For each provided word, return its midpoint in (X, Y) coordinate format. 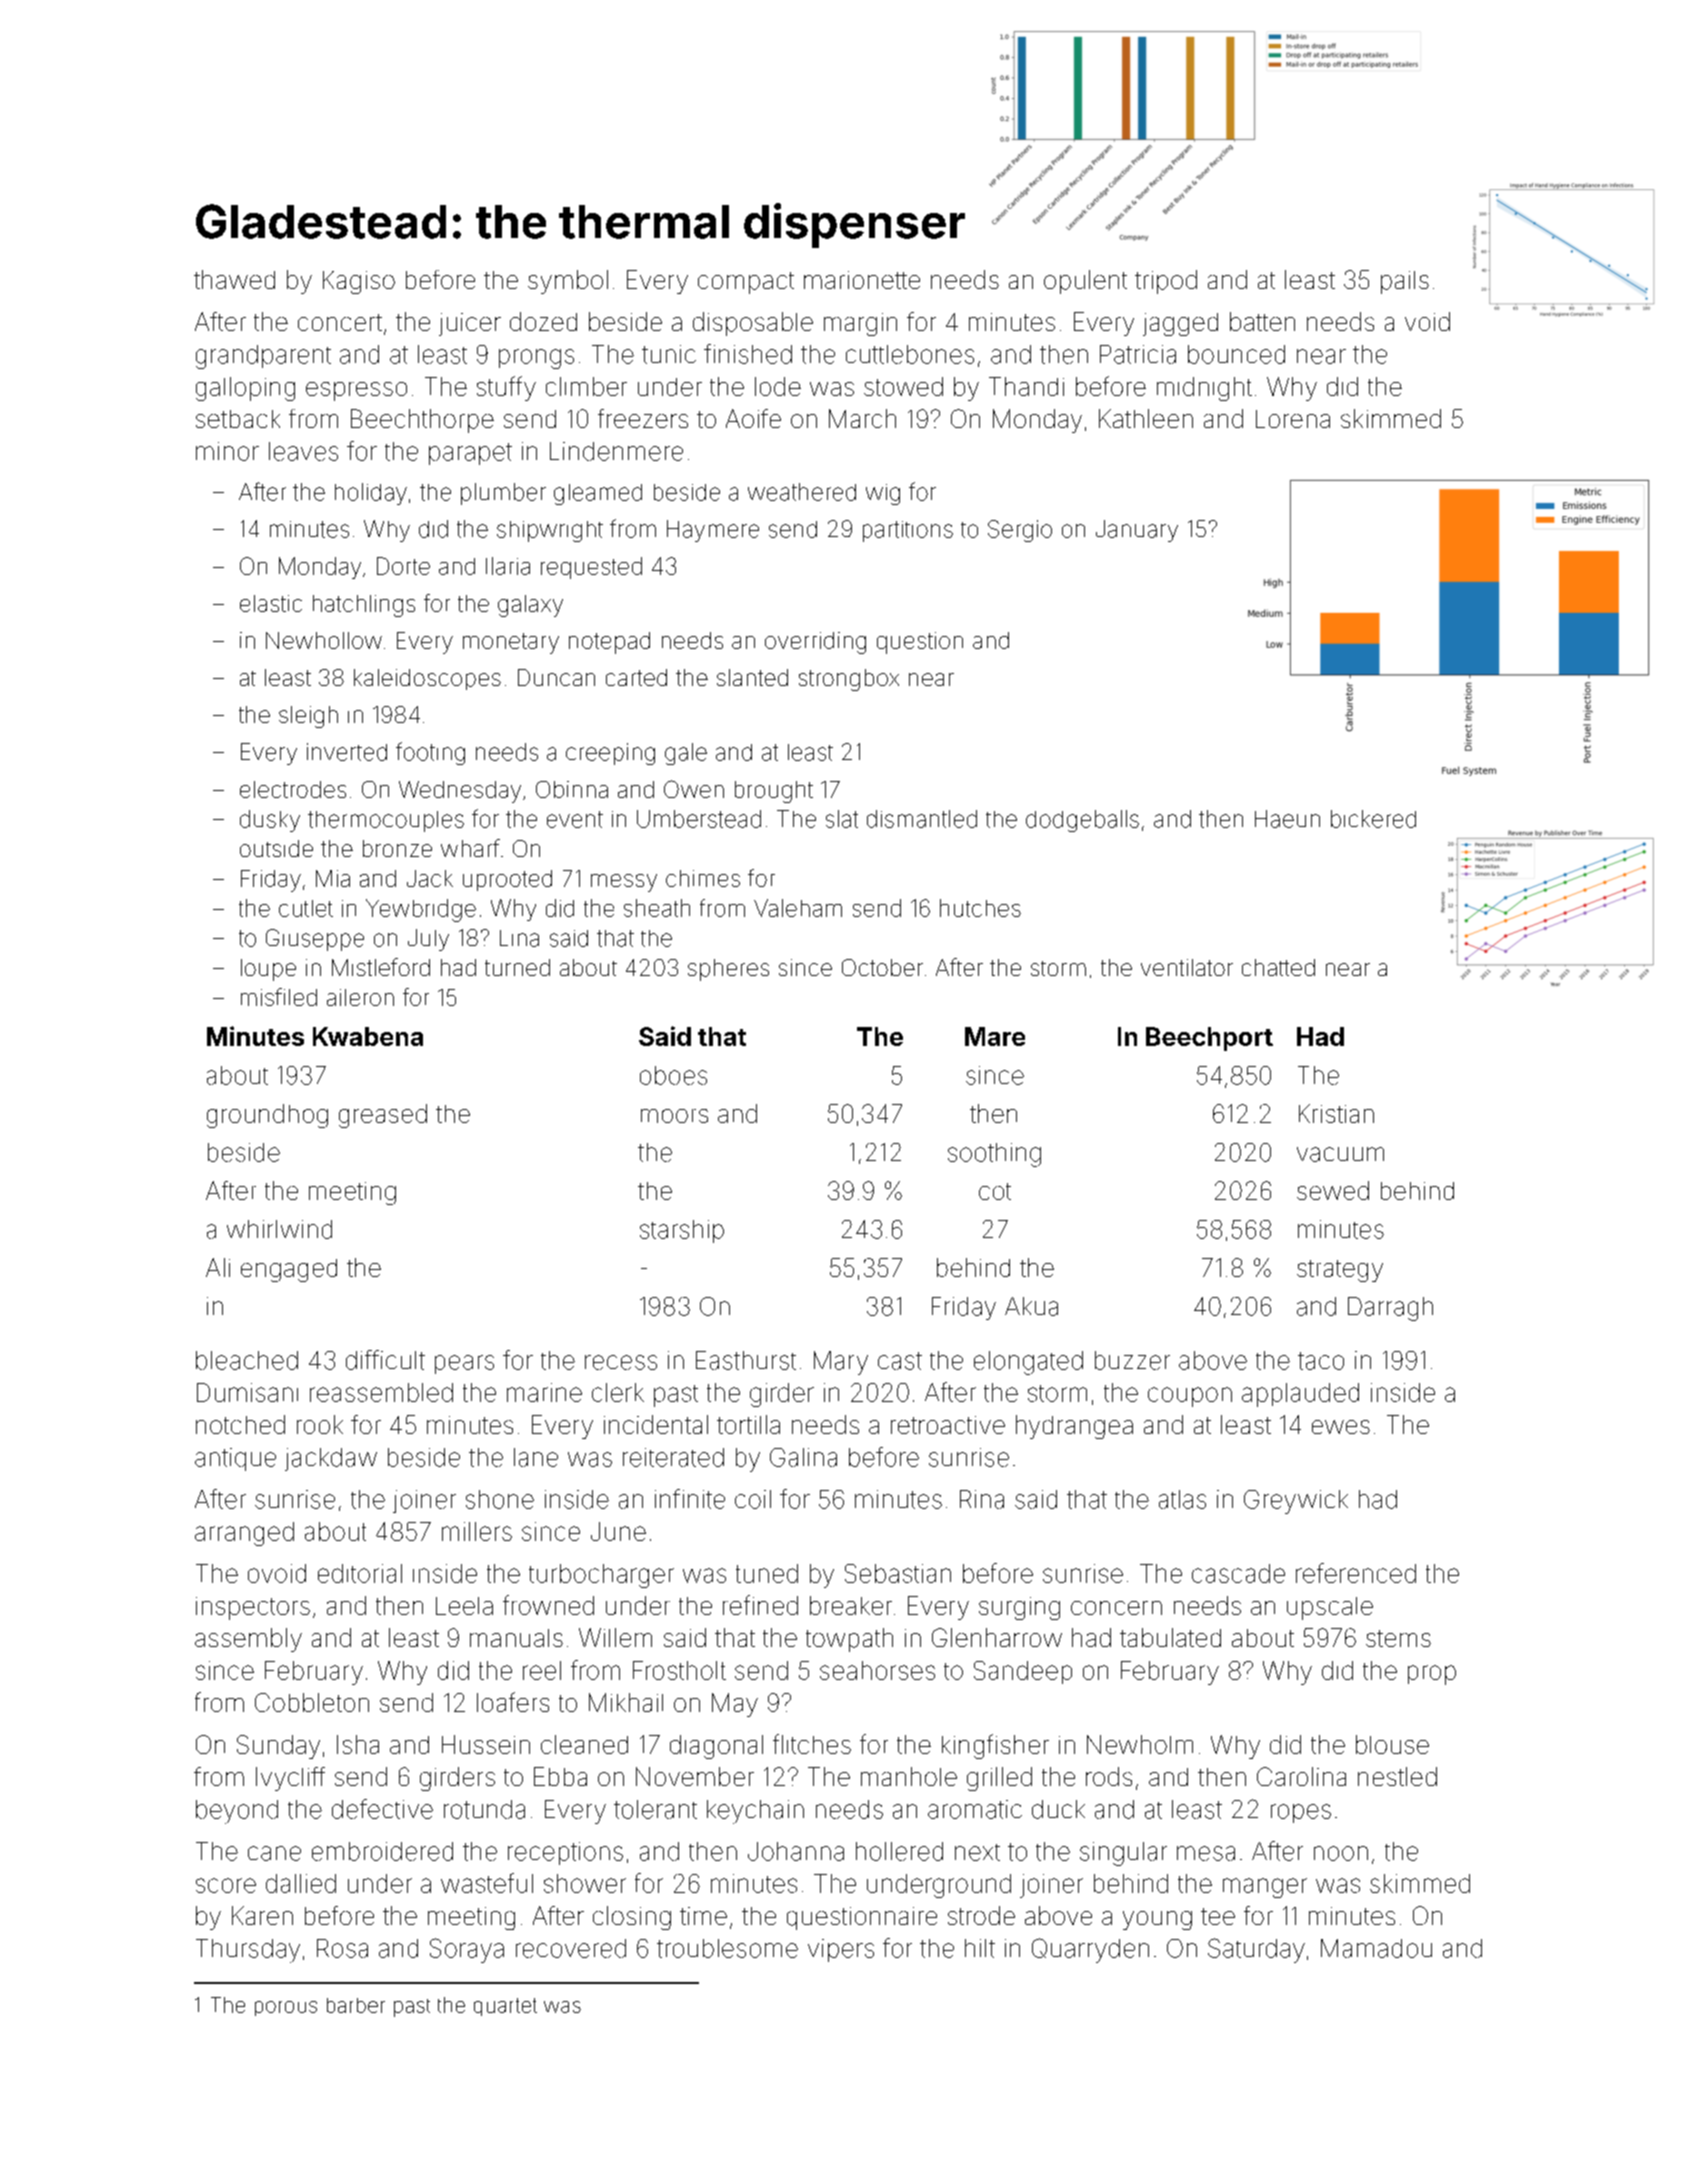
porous (286, 2008)
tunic (669, 354)
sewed (1333, 1190)
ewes (1341, 1427)
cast (900, 1361)
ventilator (1187, 967)
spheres (728, 970)
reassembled (381, 1392)
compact (746, 283)
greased (383, 1116)
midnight (1204, 389)
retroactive (948, 1425)
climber (586, 386)
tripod (1166, 282)
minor (227, 451)
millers (477, 1531)
